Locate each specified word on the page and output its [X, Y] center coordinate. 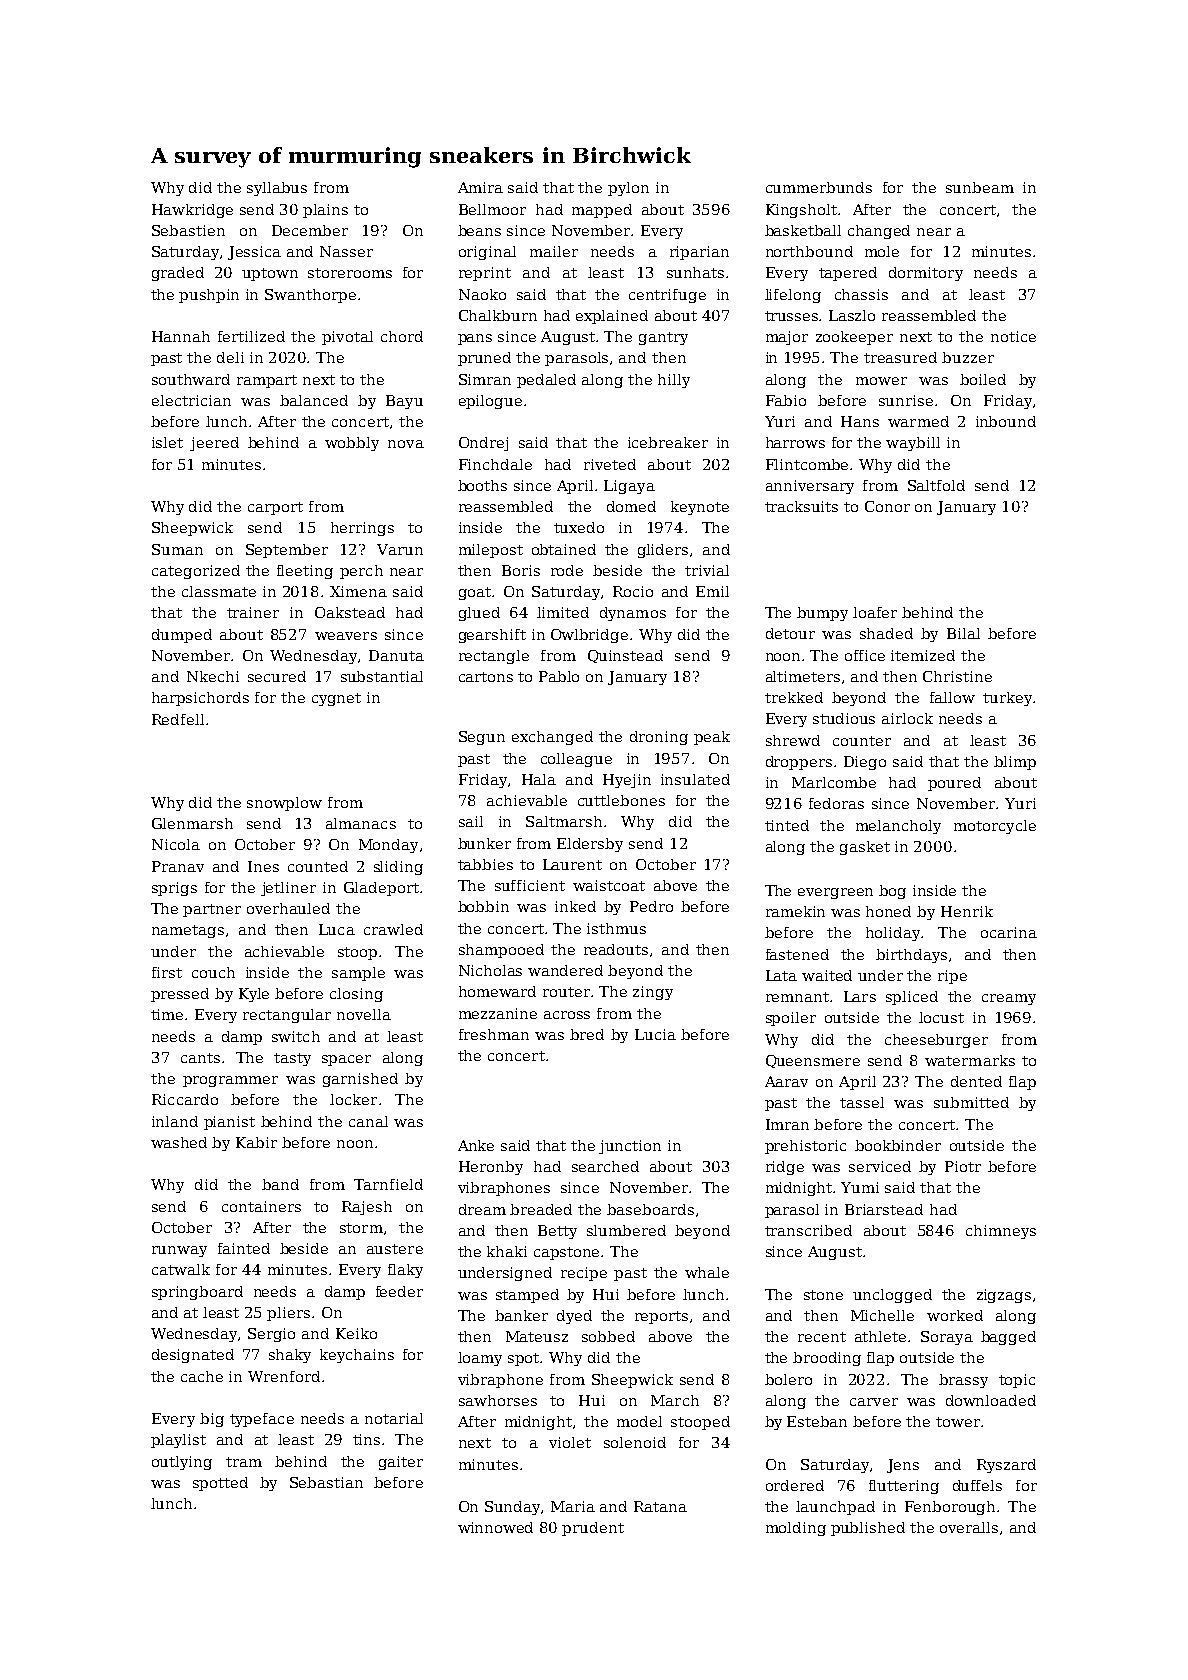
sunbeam [980, 187]
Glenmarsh [192, 823]
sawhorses [498, 1400]
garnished [360, 1080]
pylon [628, 189]
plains [325, 211]
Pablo [559, 676]
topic [1017, 1381]
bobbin [483, 906]
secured [277, 676]
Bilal [963, 633]
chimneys [1001, 1232]
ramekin [795, 911]
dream [482, 1209]
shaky [290, 1356]
